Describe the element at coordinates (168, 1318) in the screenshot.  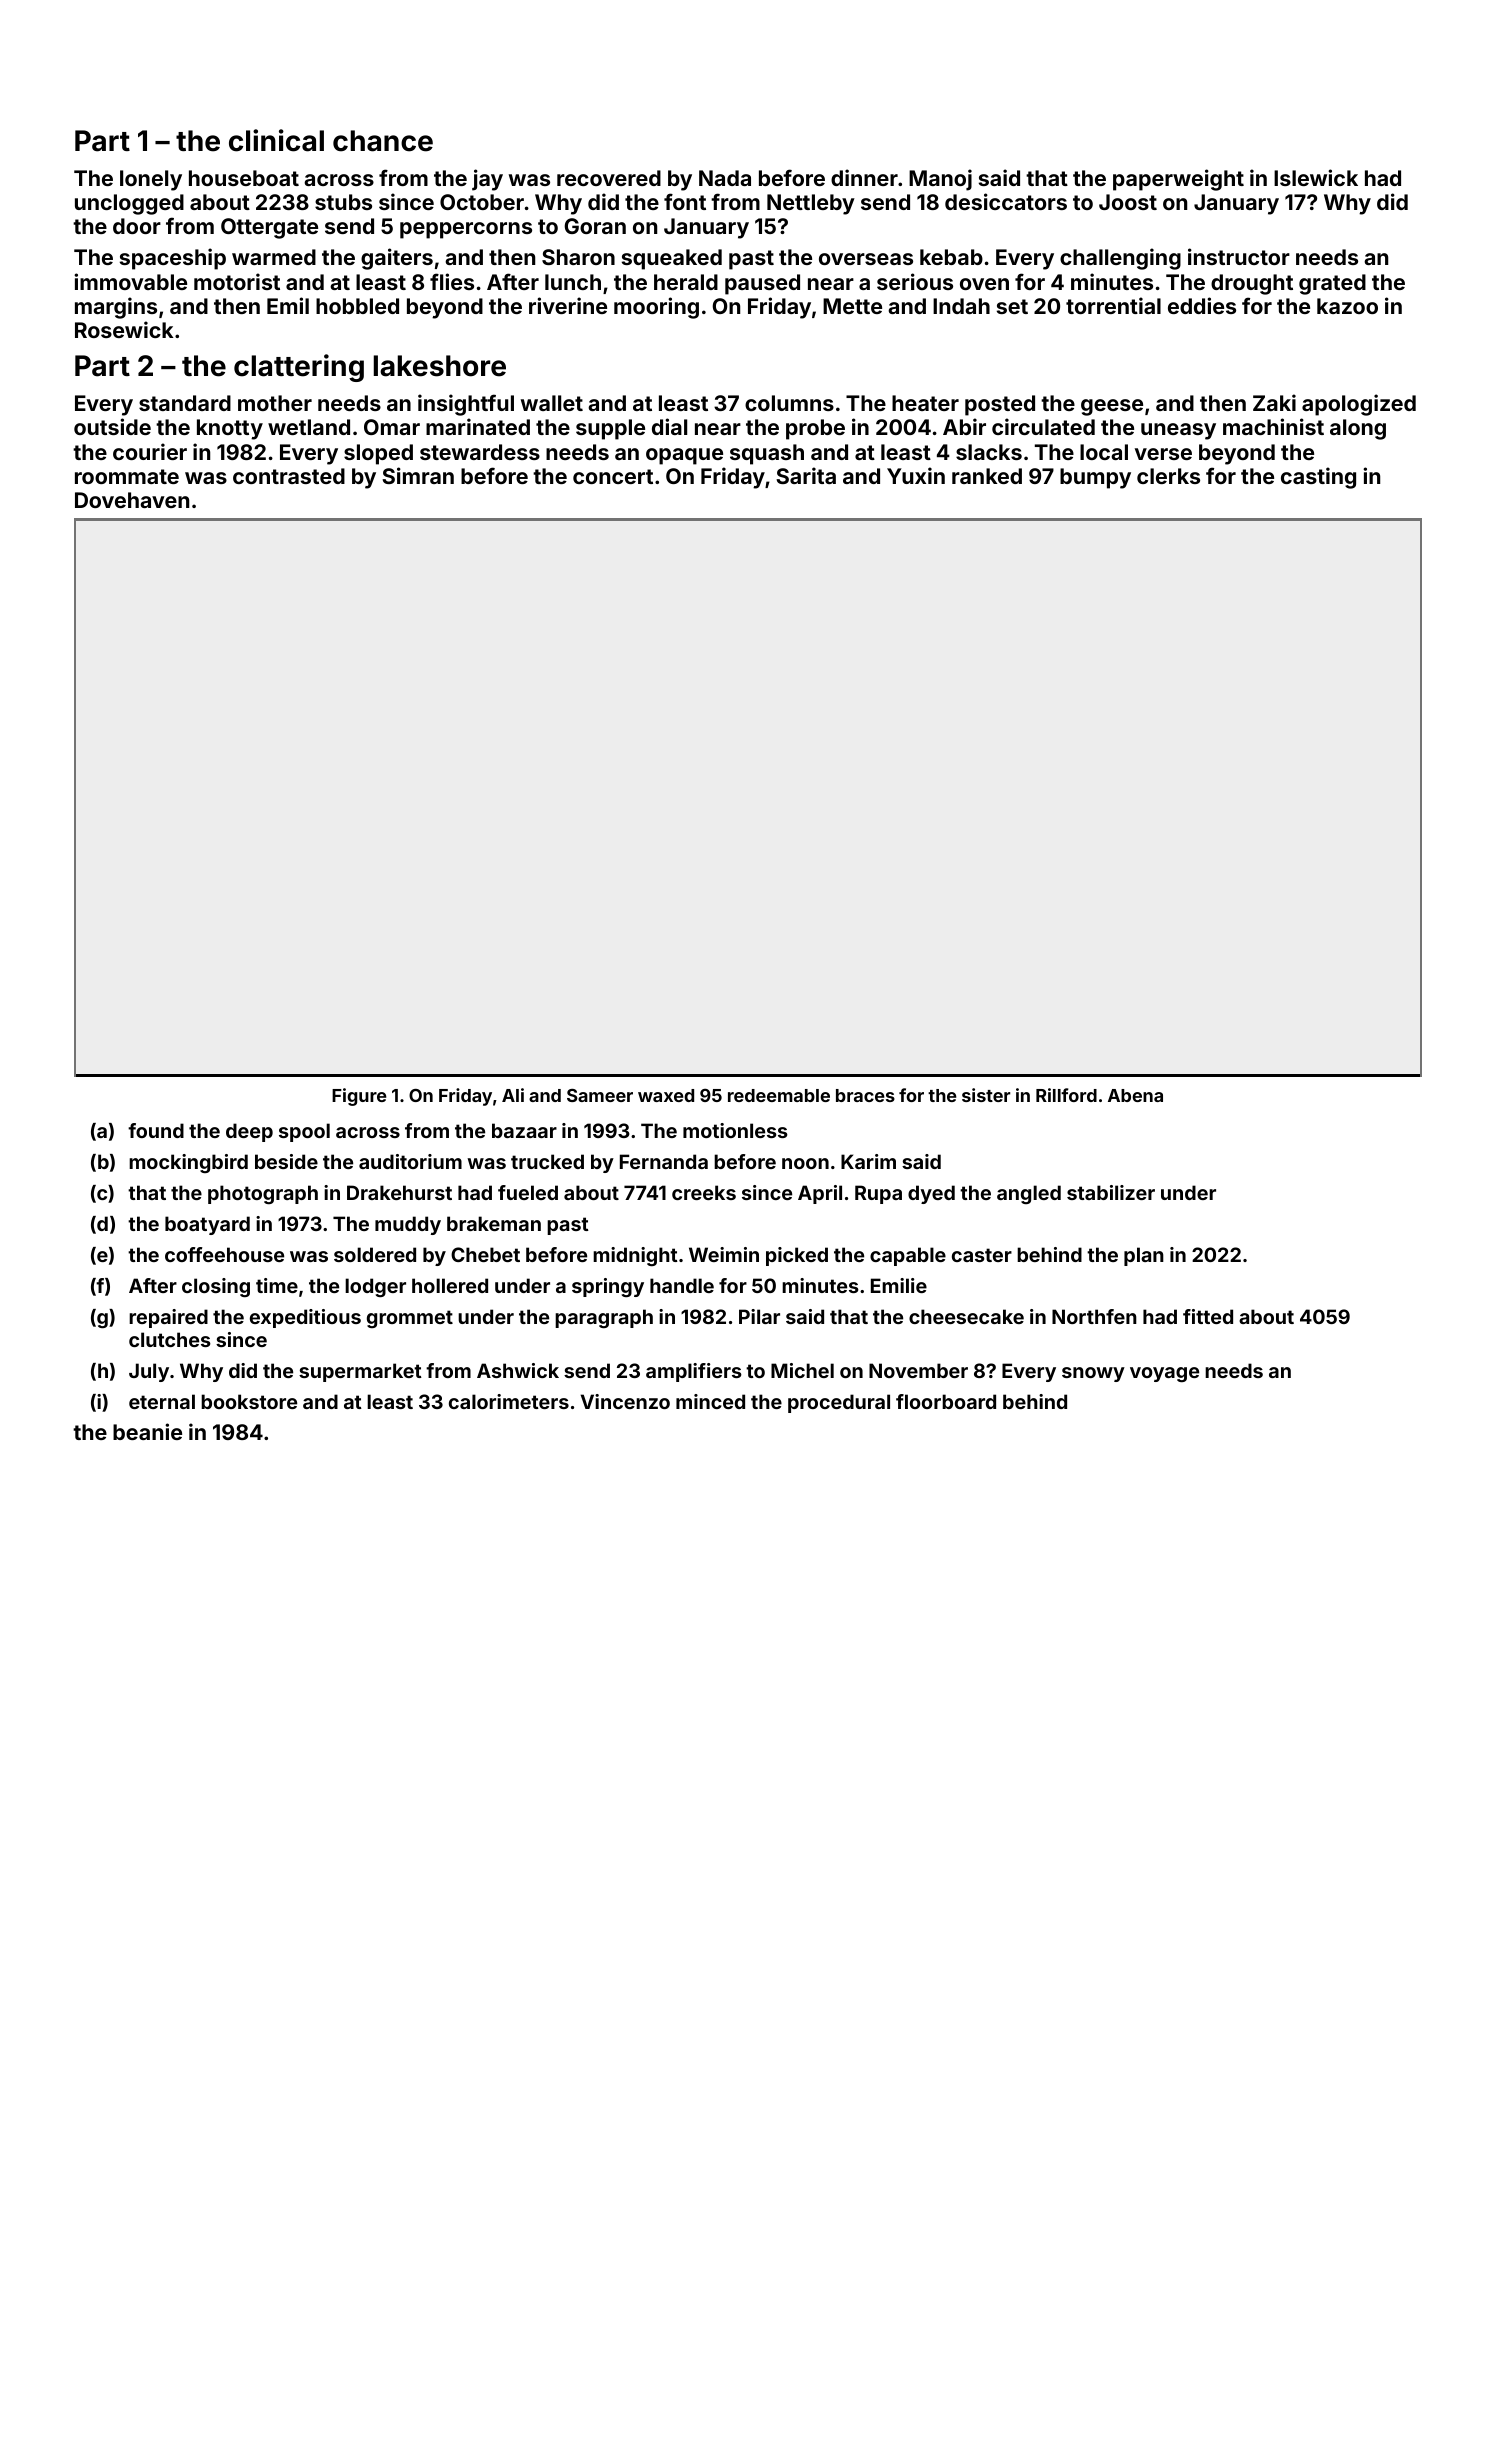
I see `repaired` at that location.
